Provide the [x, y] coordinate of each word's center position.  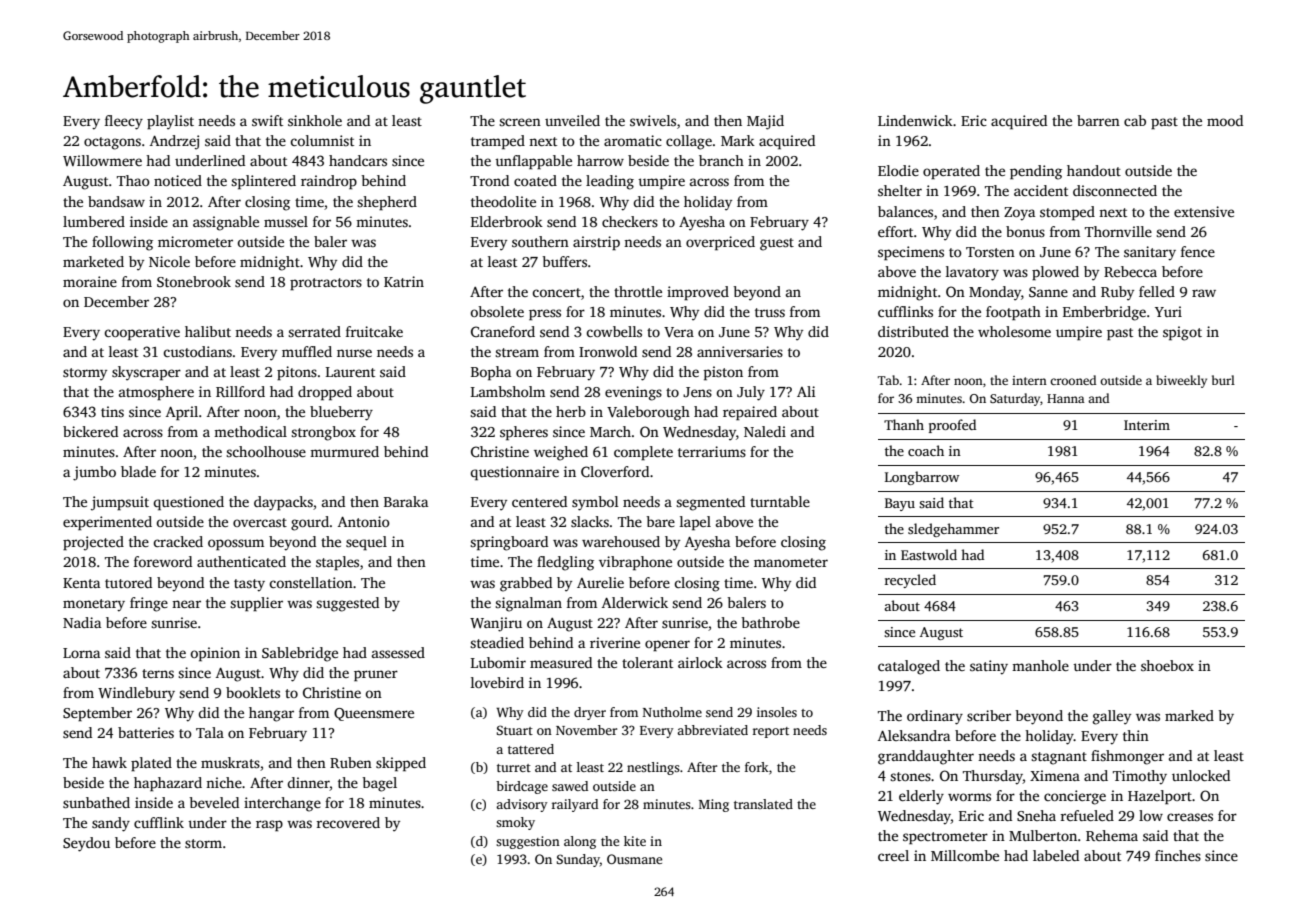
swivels [653, 120]
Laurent [350, 372]
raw [1204, 293]
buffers [564, 261]
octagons [112, 143]
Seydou [86, 844]
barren [1098, 120]
